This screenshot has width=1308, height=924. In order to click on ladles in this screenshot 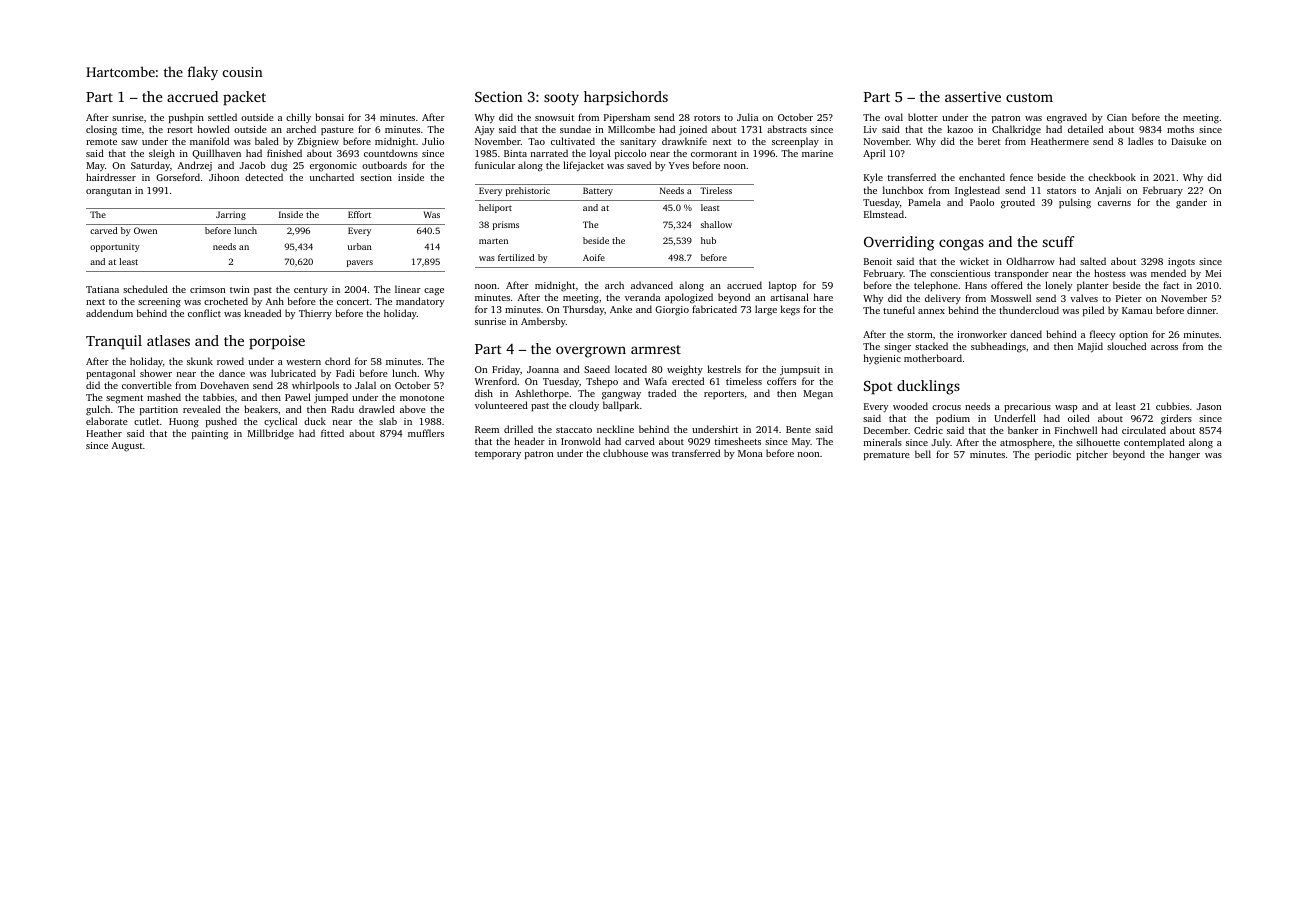, I will do `click(1140, 141)`.
